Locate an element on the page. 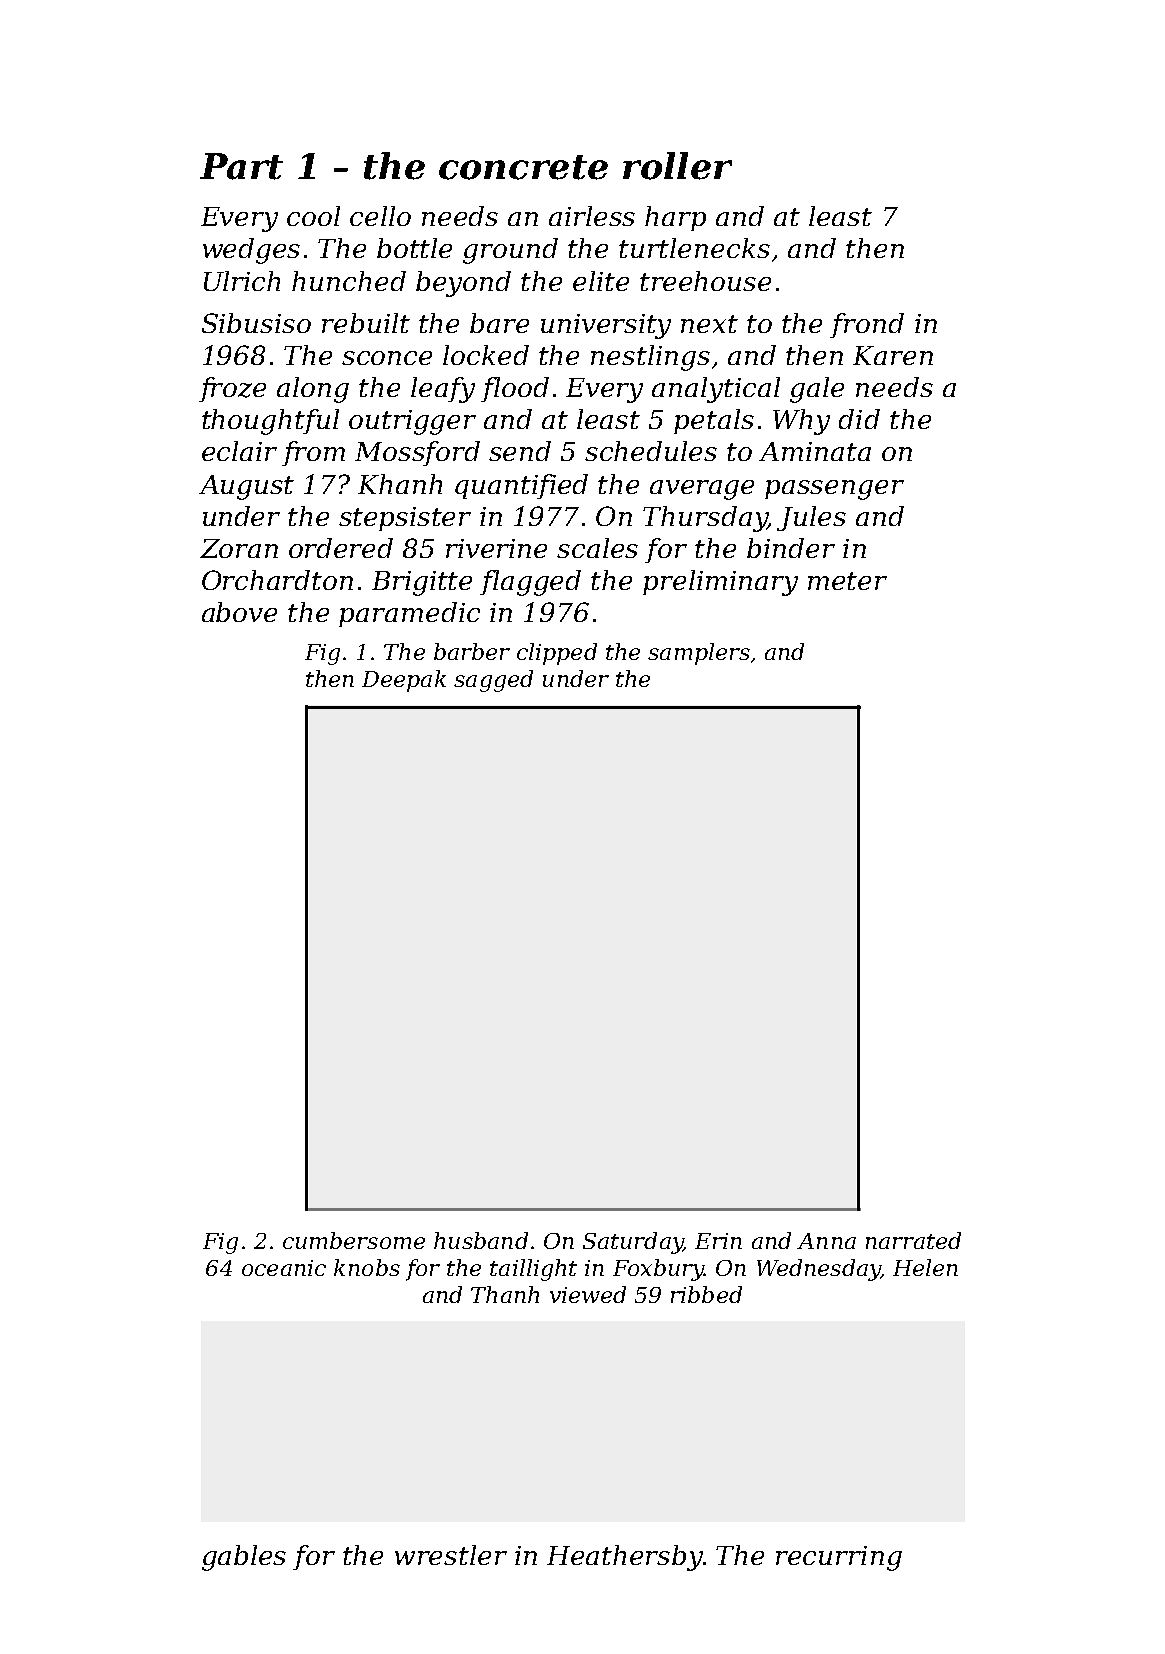 The width and height of the document is (1165, 1654). above is located at coordinates (239, 612).
